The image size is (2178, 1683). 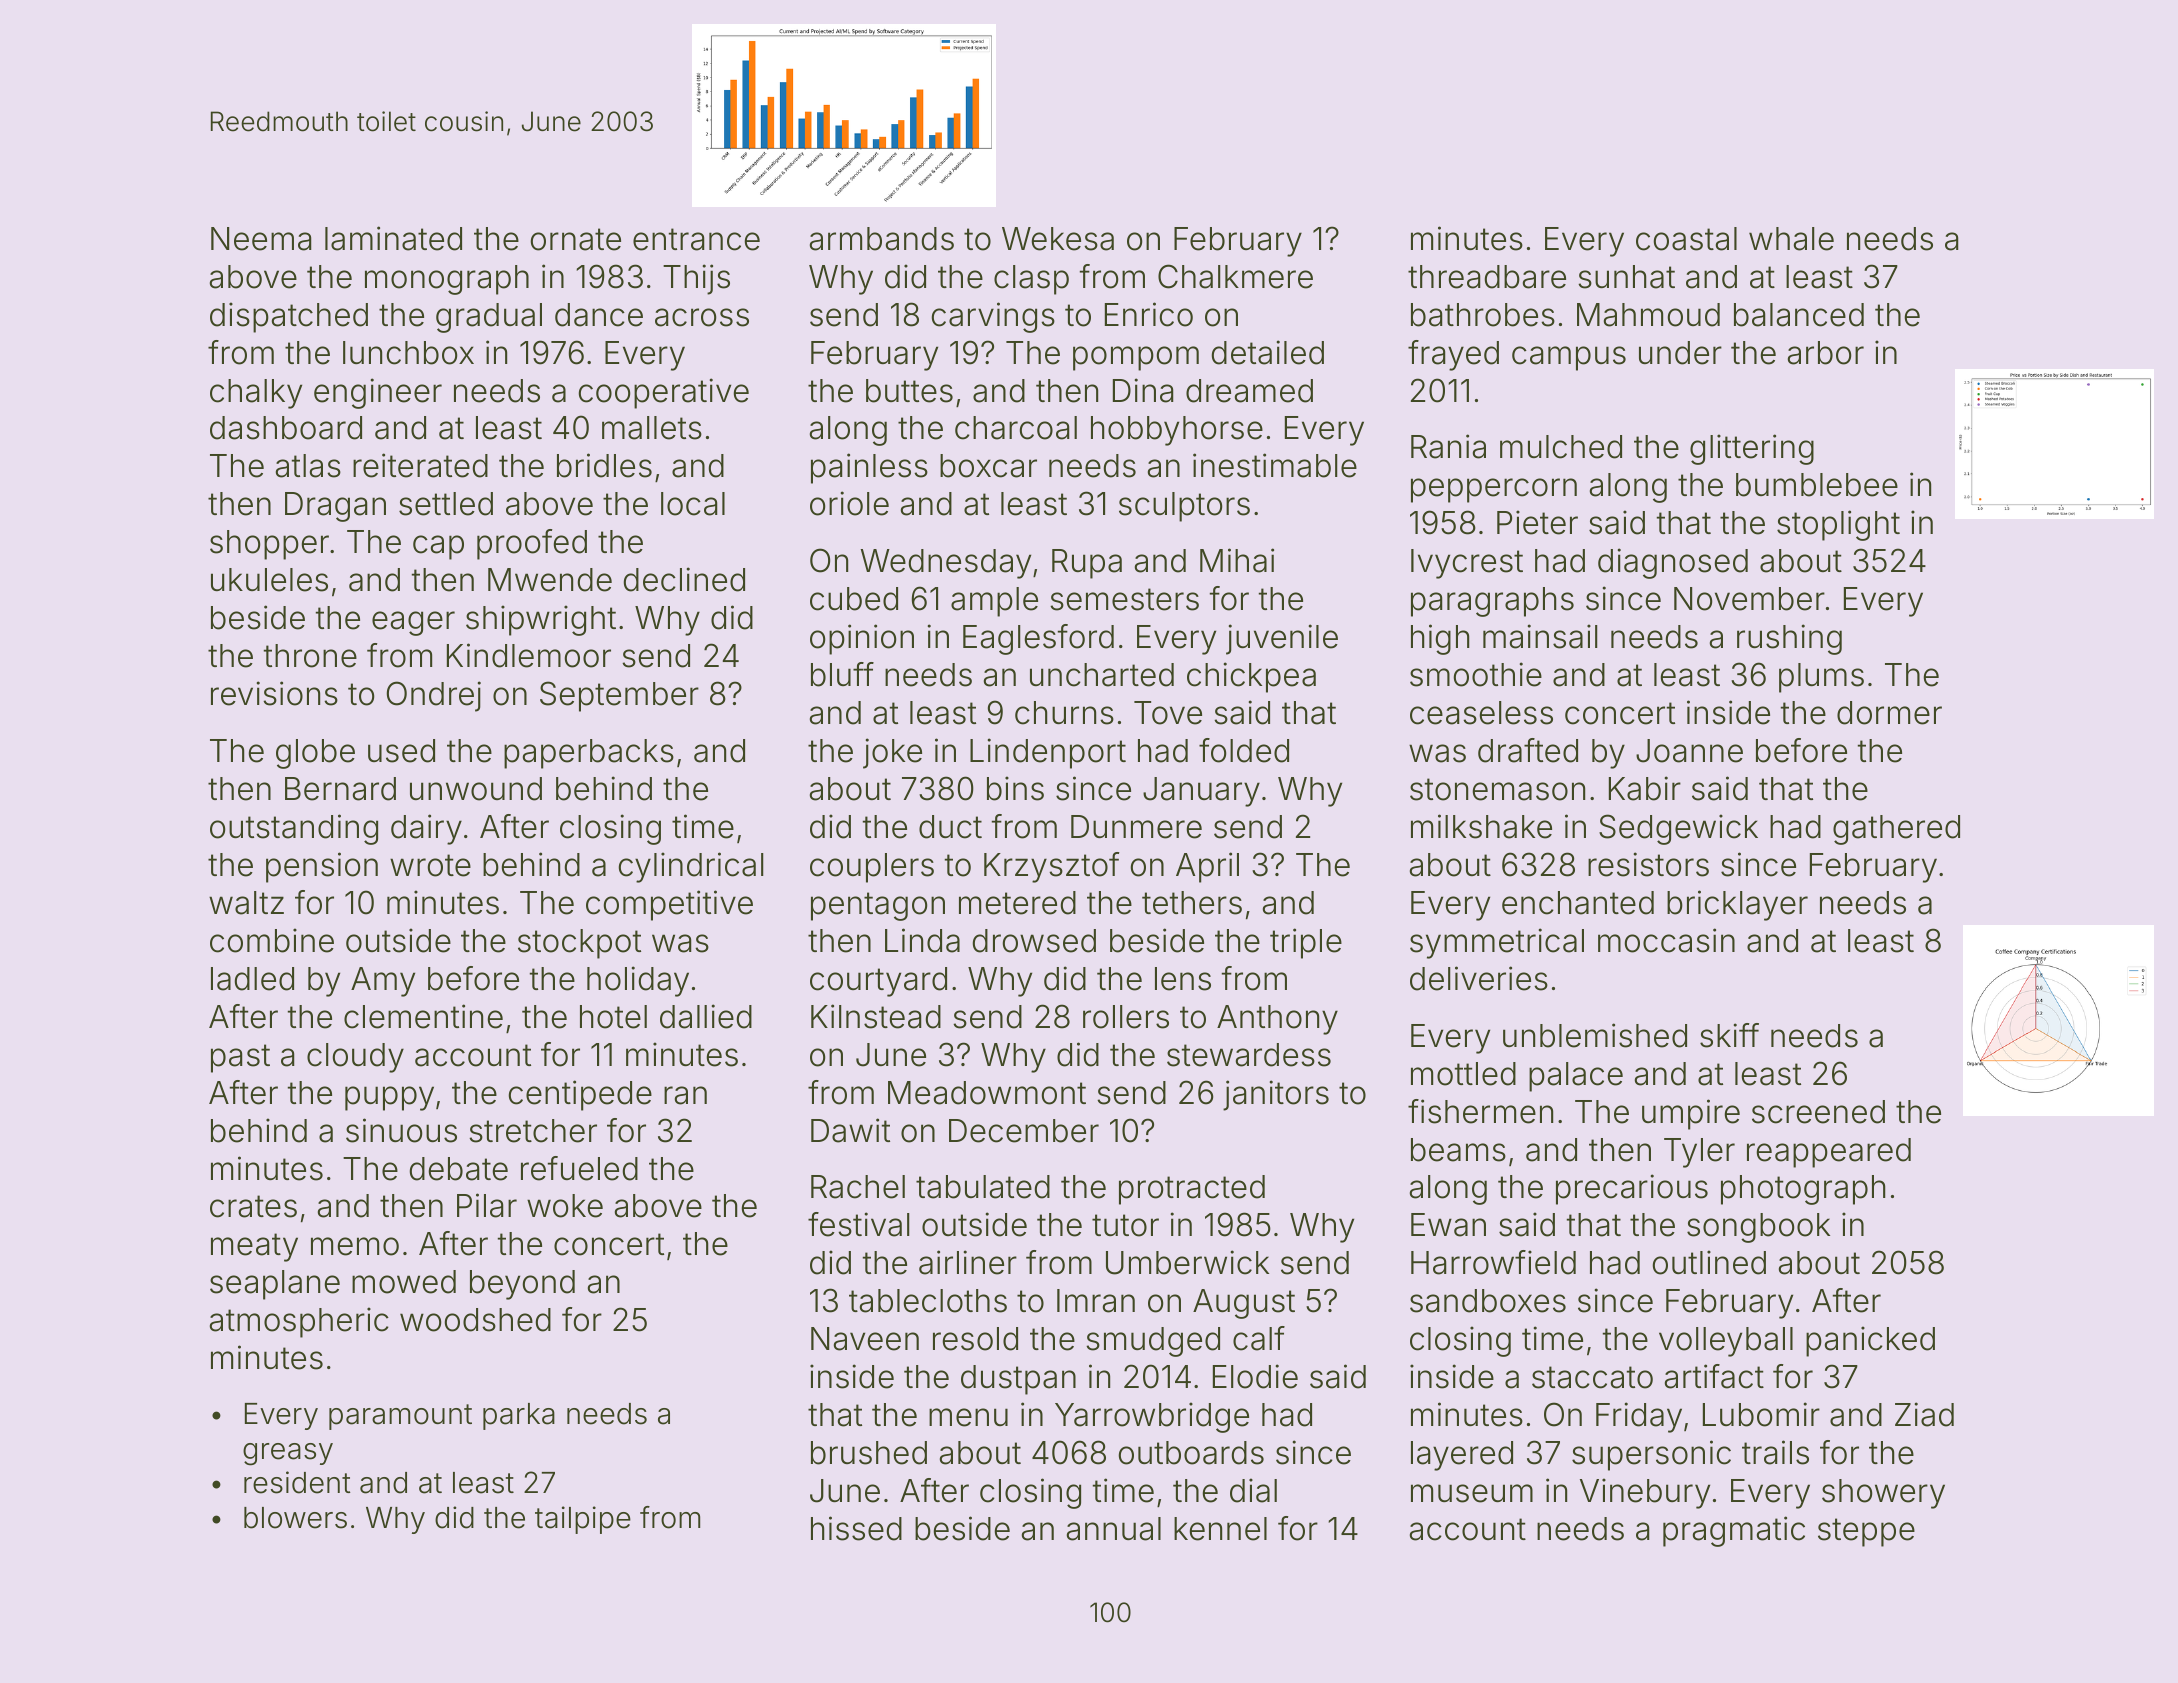 I want to click on bins, so click(x=1015, y=788).
